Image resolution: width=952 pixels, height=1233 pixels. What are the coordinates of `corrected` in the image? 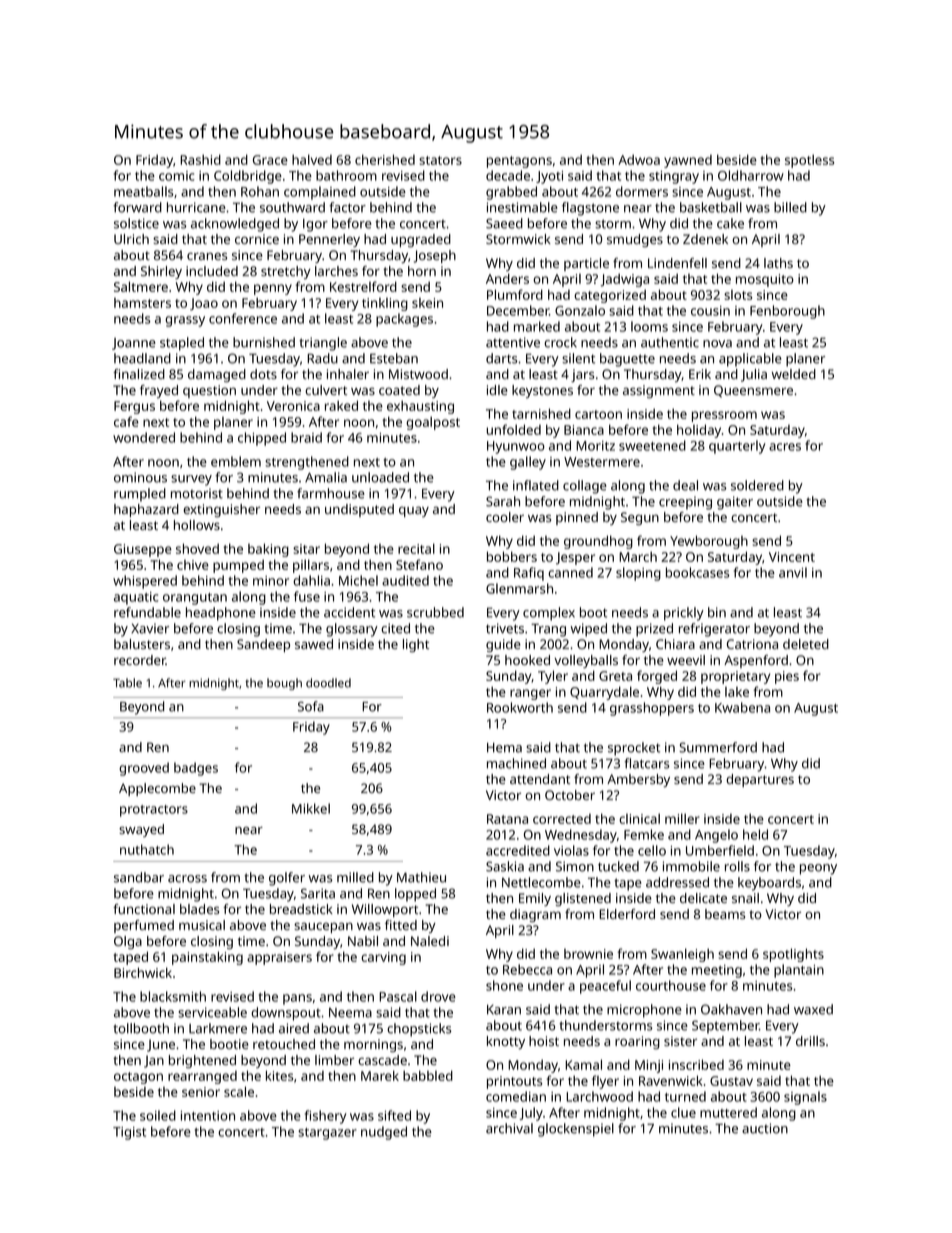 It's located at (562, 819).
